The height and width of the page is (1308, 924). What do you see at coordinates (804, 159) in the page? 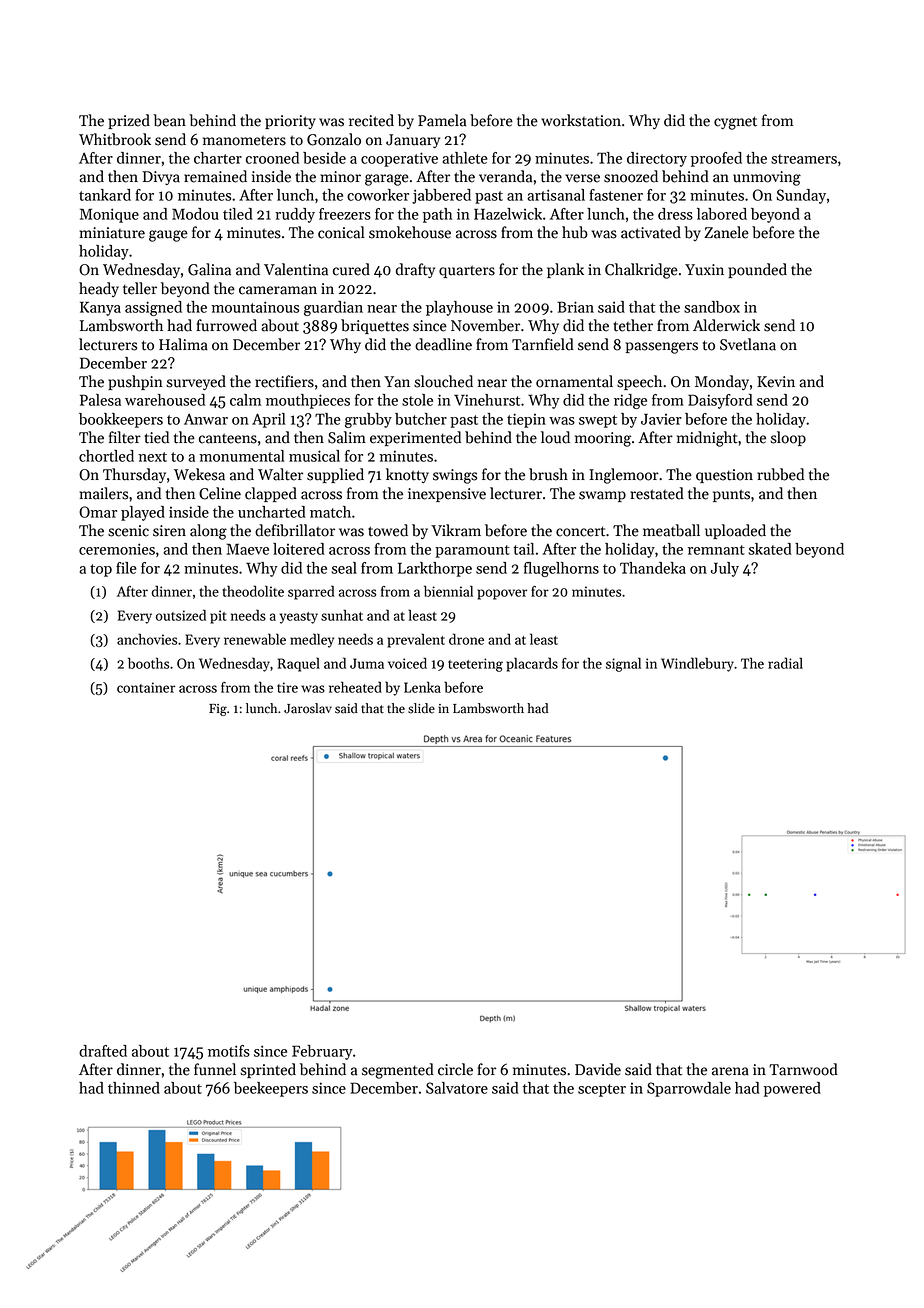
I see `streamers` at bounding box center [804, 159].
